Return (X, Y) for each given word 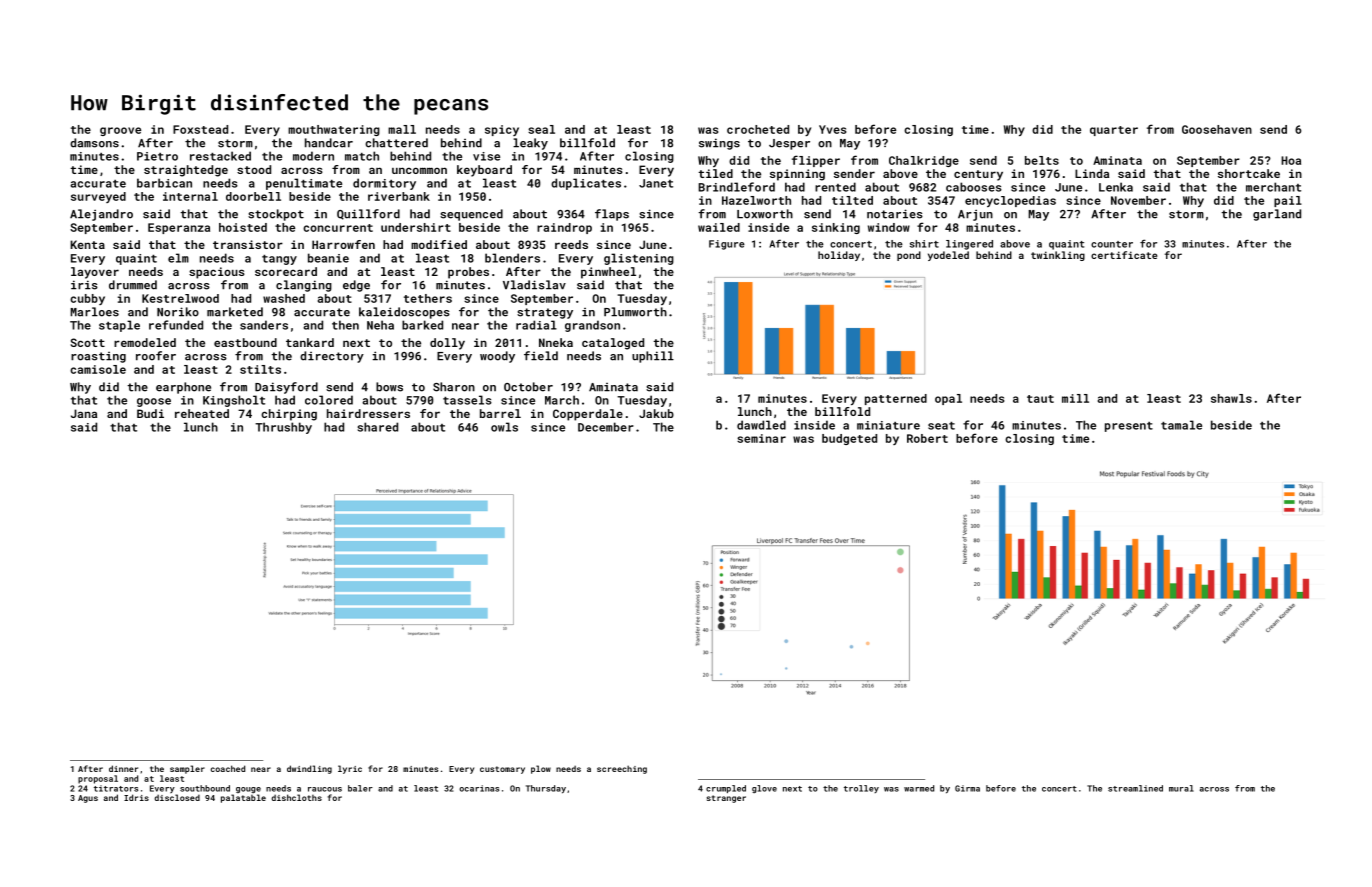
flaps (612, 215)
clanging (304, 286)
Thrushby (283, 428)
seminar (761, 438)
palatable (243, 798)
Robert (927, 438)
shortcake (1249, 173)
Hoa (1291, 160)
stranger (726, 799)
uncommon (419, 170)
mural (1181, 788)
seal (541, 129)
